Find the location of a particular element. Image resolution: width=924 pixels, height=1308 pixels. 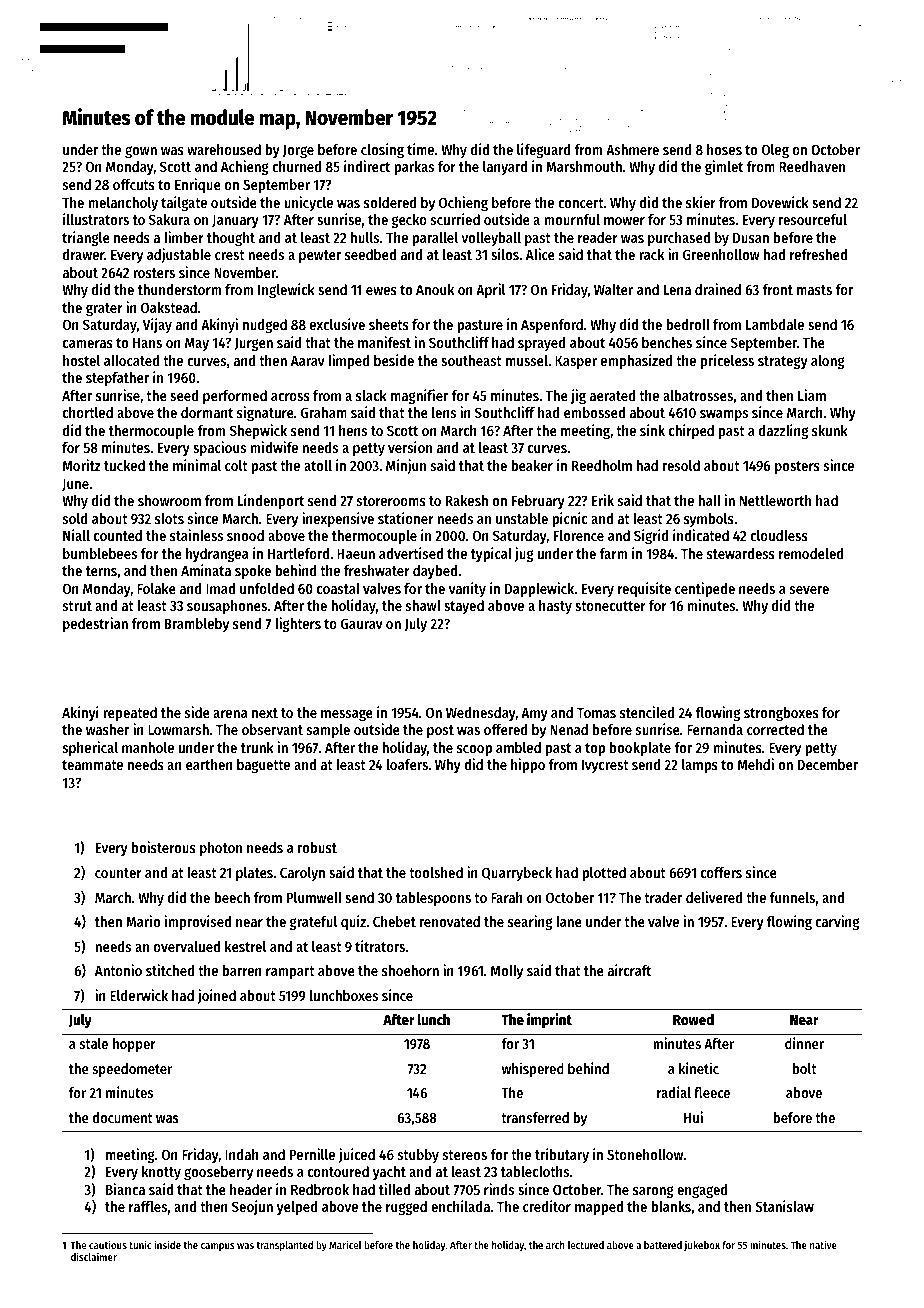

offcuts is located at coordinates (134, 184).
